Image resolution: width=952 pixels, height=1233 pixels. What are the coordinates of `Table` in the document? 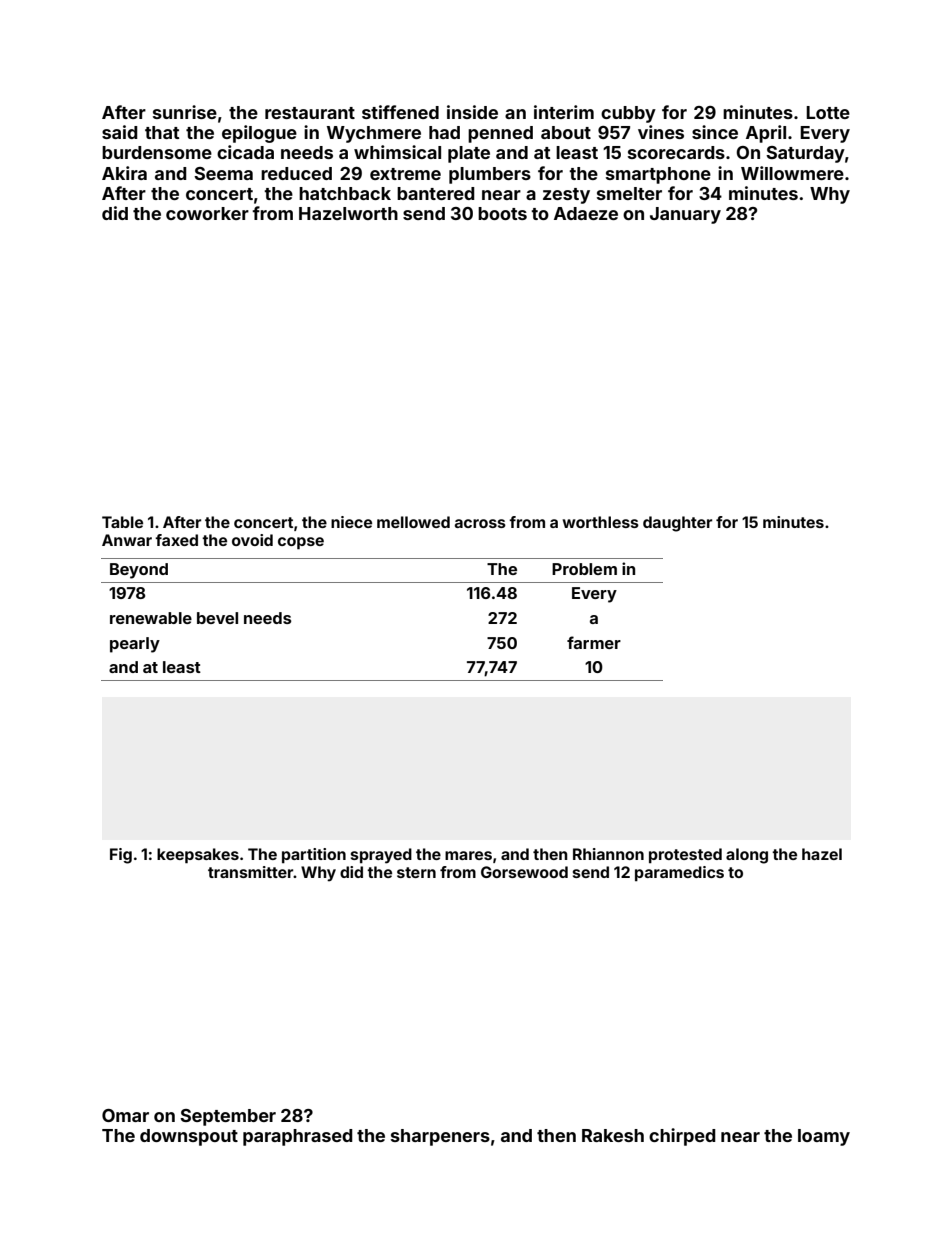 It's located at (122, 522).
